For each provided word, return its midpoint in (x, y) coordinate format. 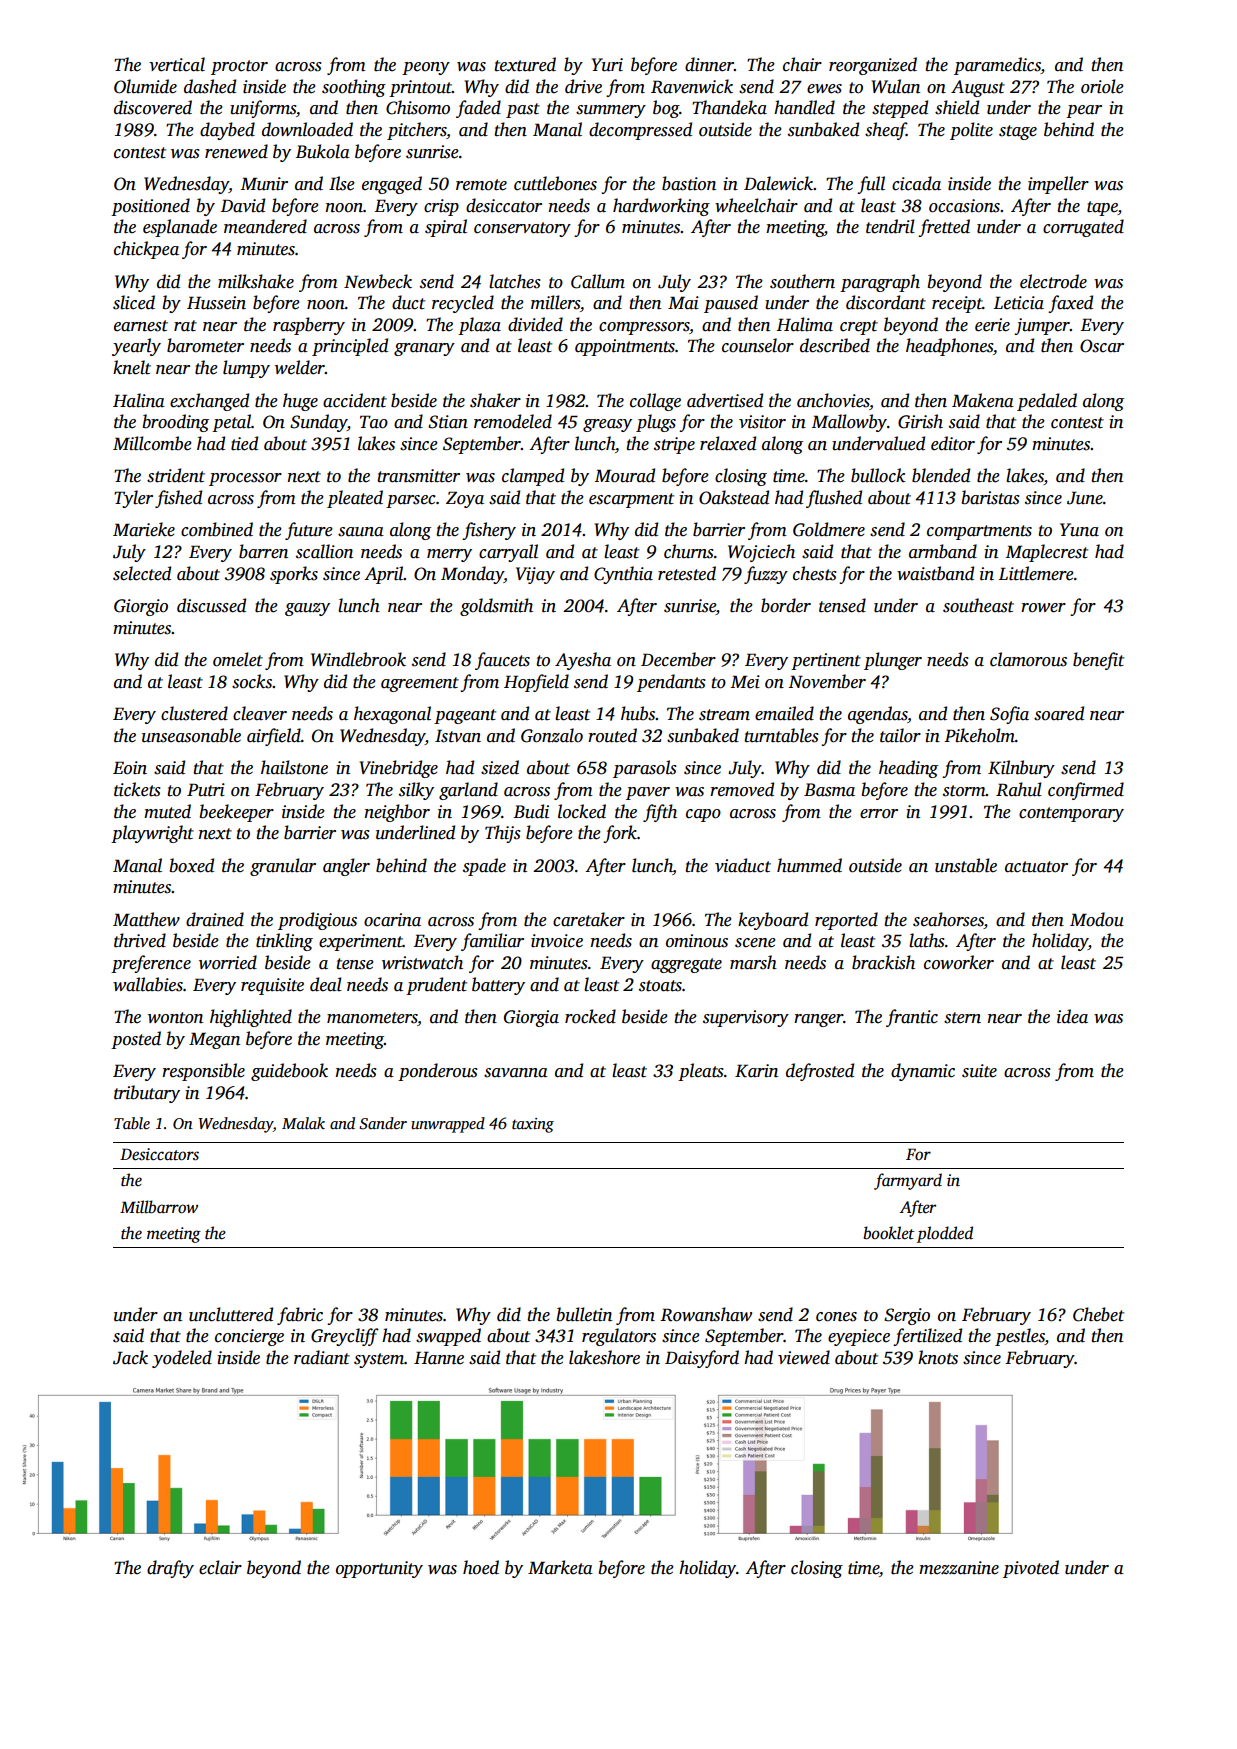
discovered (153, 107)
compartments (979, 532)
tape (1102, 208)
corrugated (1083, 228)
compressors (644, 328)
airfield (274, 737)
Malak (303, 1123)
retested (687, 573)
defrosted (820, 1072)
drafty (170, 1569)
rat (185, 326)
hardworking (661, 207)
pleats (701, 1072)
